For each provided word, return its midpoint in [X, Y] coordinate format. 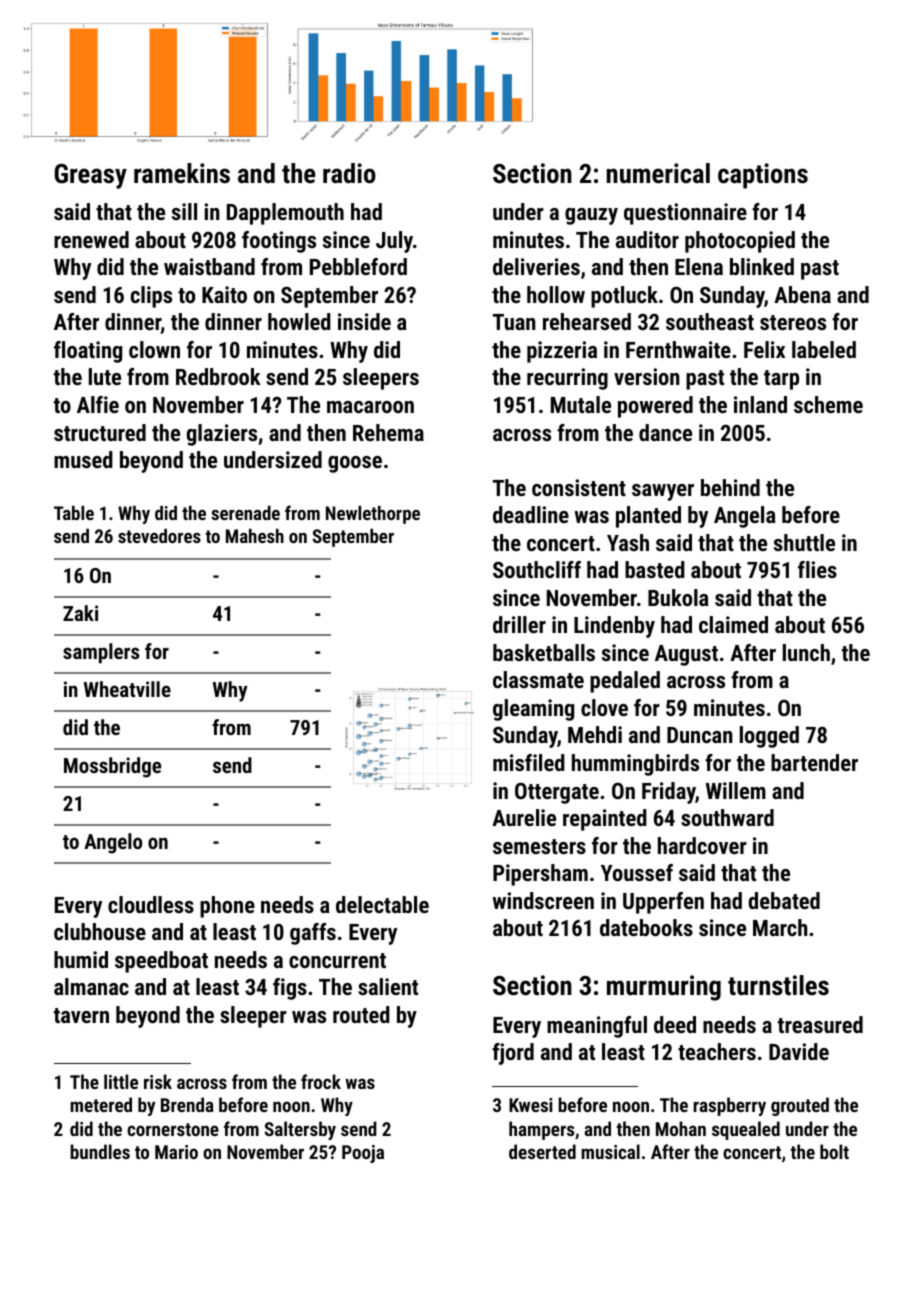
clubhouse [100, 931]
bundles [100, 1151]
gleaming [533, 710]
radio [349, 173]
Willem [736, 790]
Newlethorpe [373, 515]
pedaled [625, 682]
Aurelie [524, 817]
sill [184, 211]
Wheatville [127, 689]
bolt [834, 1151]
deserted [542, 1151]
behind [730, 487]
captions [763, 176]
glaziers [222, 435]
